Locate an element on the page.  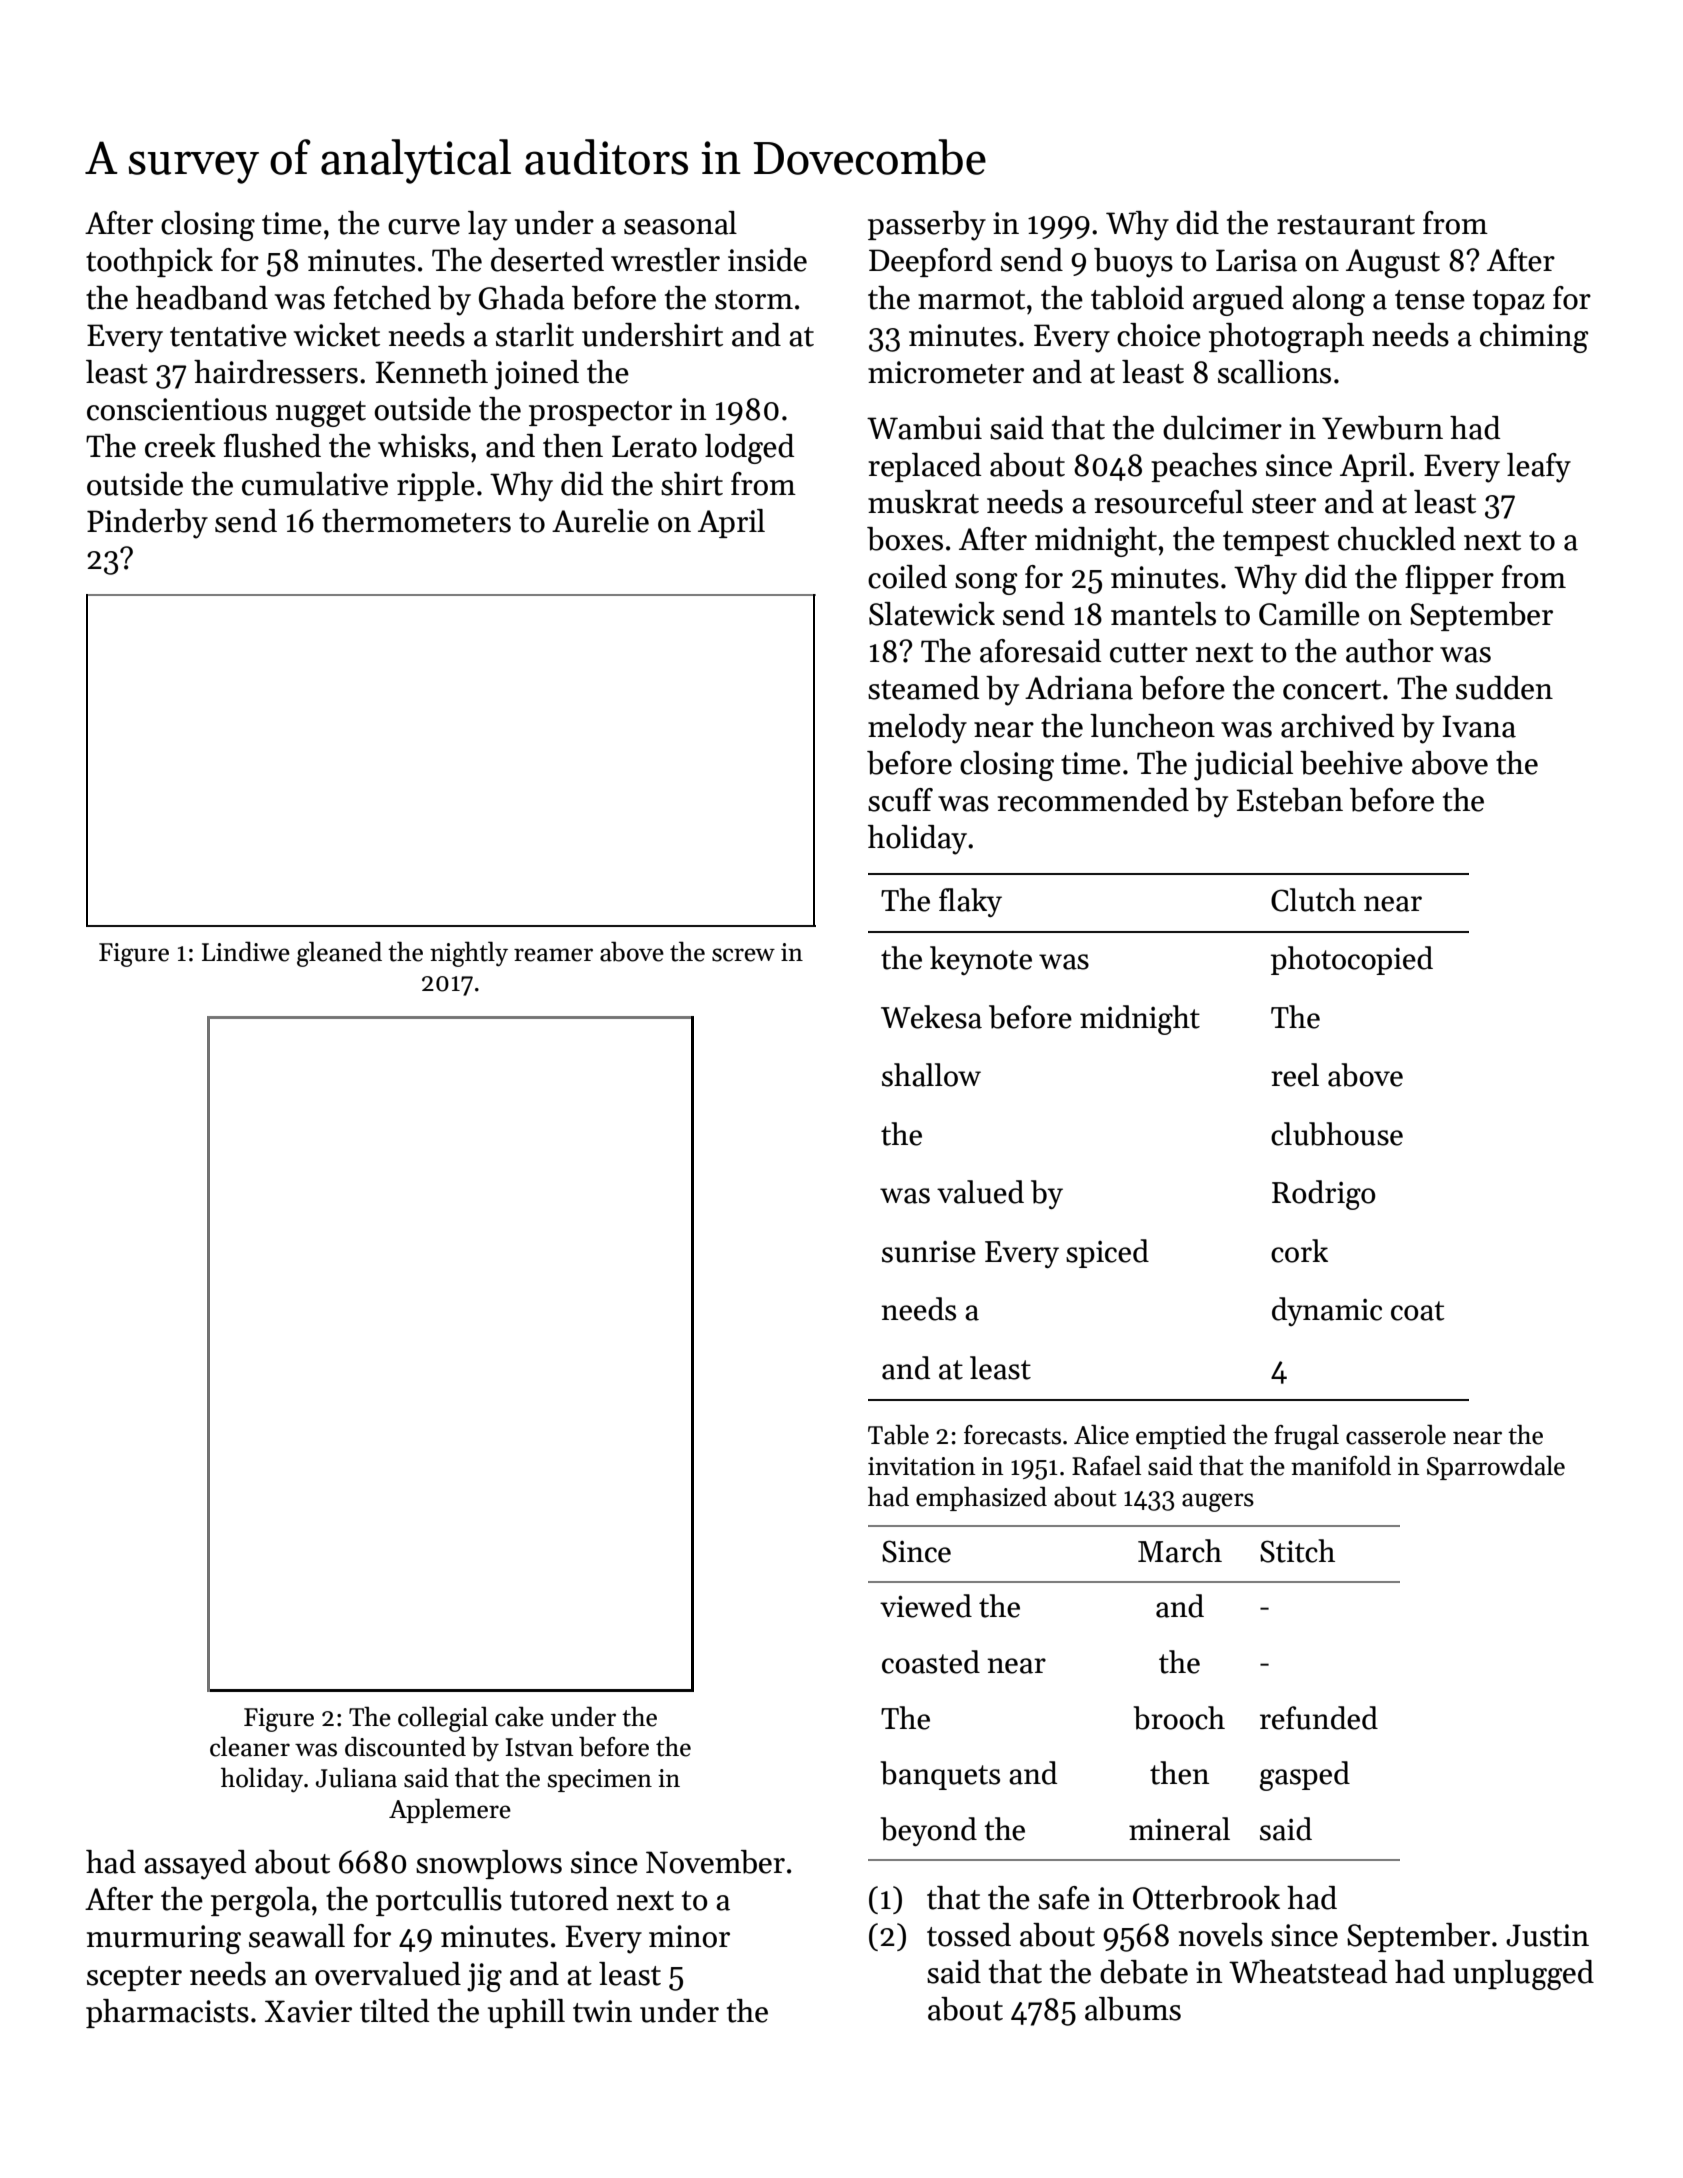
cleaner is located at coordinates (250, 1746).
